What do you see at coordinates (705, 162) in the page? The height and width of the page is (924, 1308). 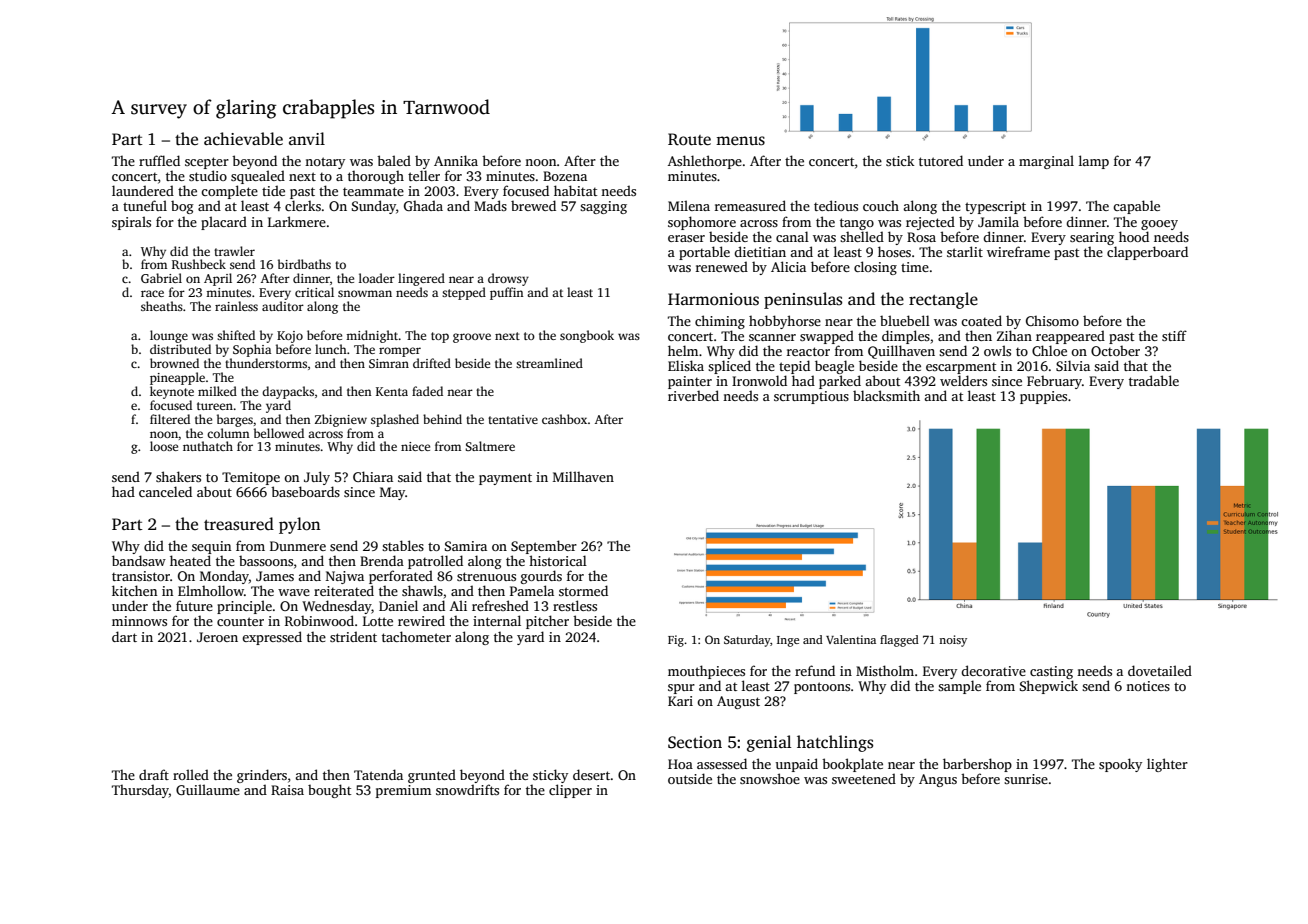 I see `Ashlethorpe` at bounding box center [705, 162].
